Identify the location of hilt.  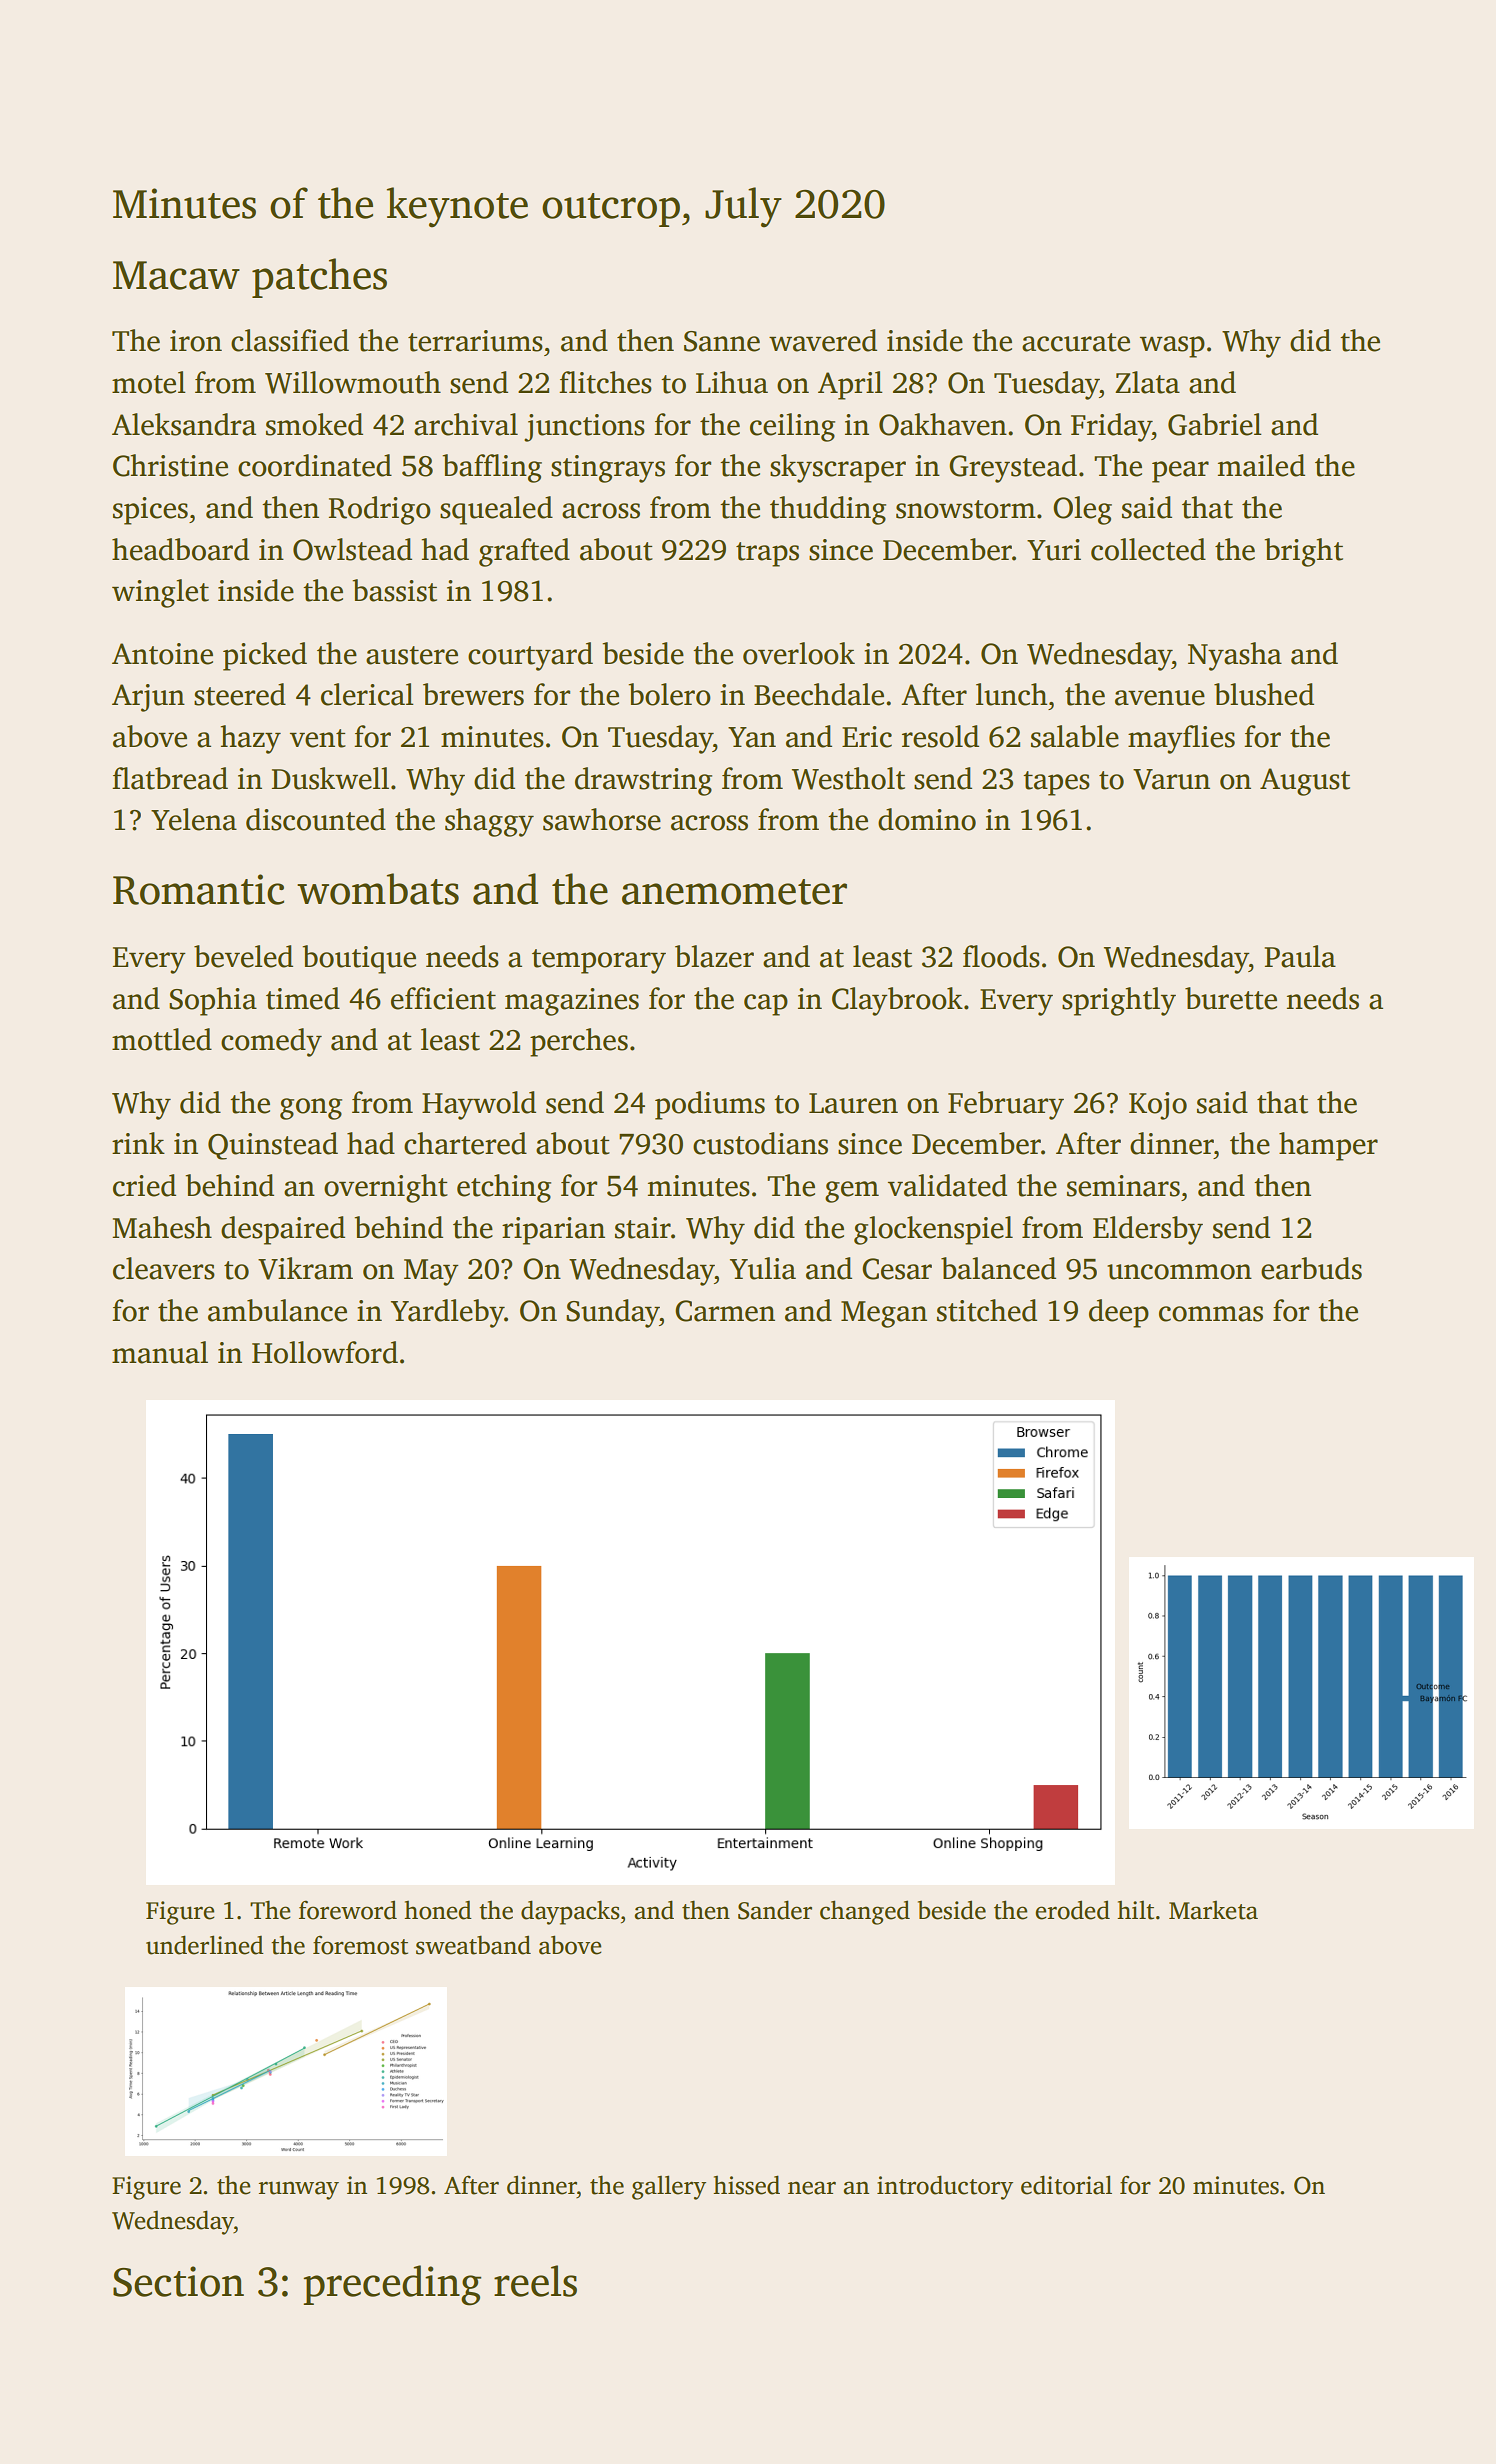
(1135, 1910).
